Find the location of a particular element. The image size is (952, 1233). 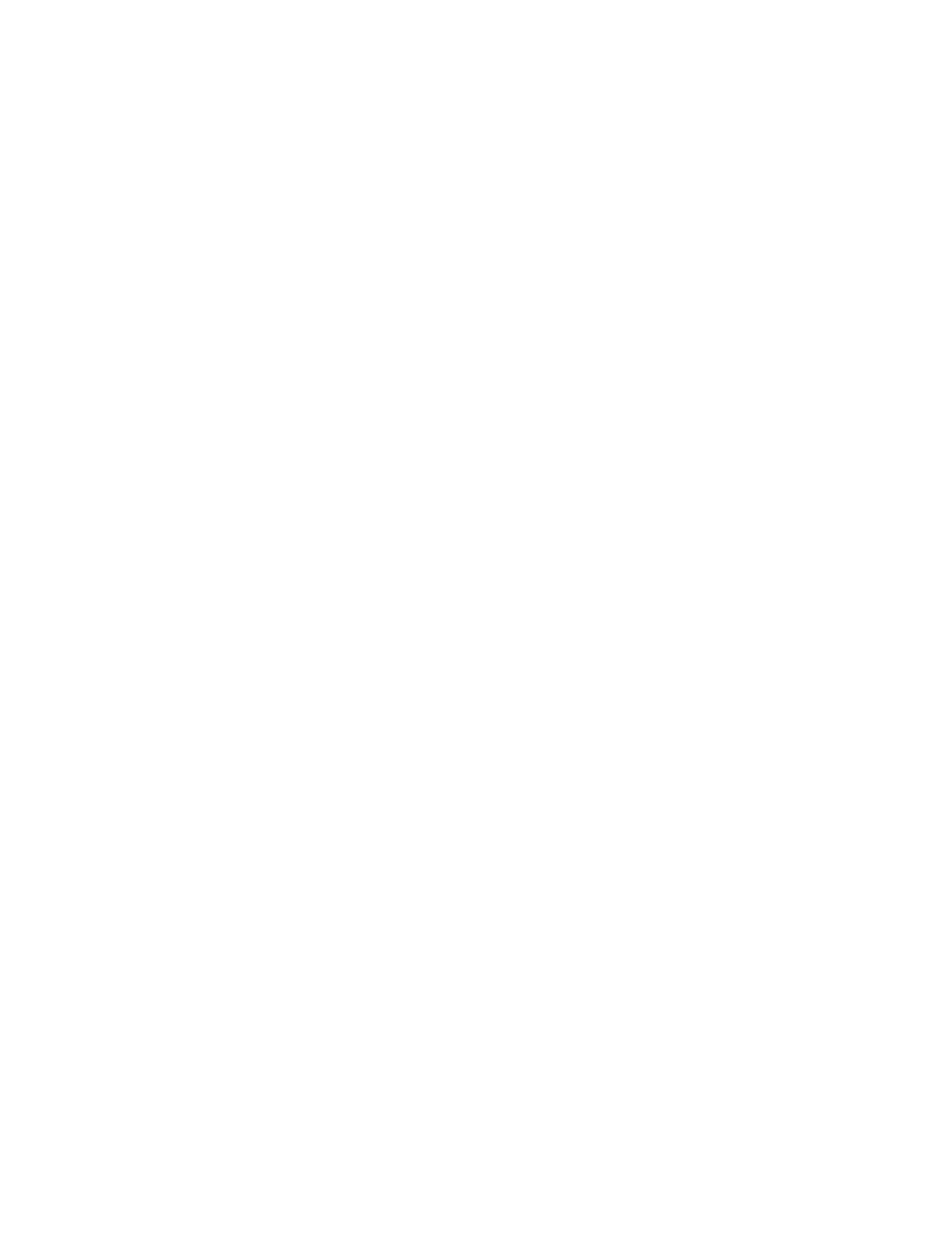

lures is located at coordinates (158, 741).
